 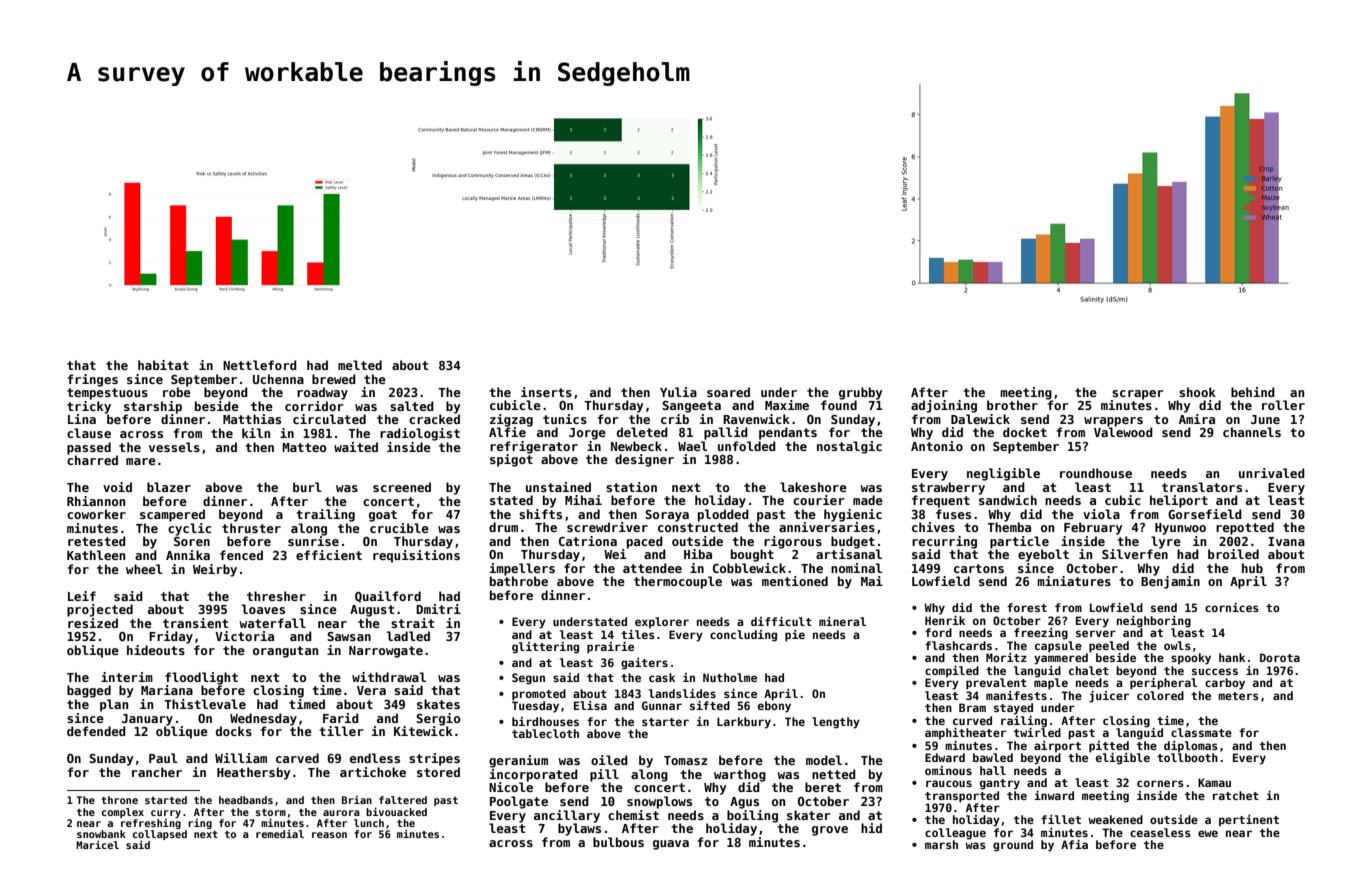 I want to click on requisitions, so click(x=416, y=556).
